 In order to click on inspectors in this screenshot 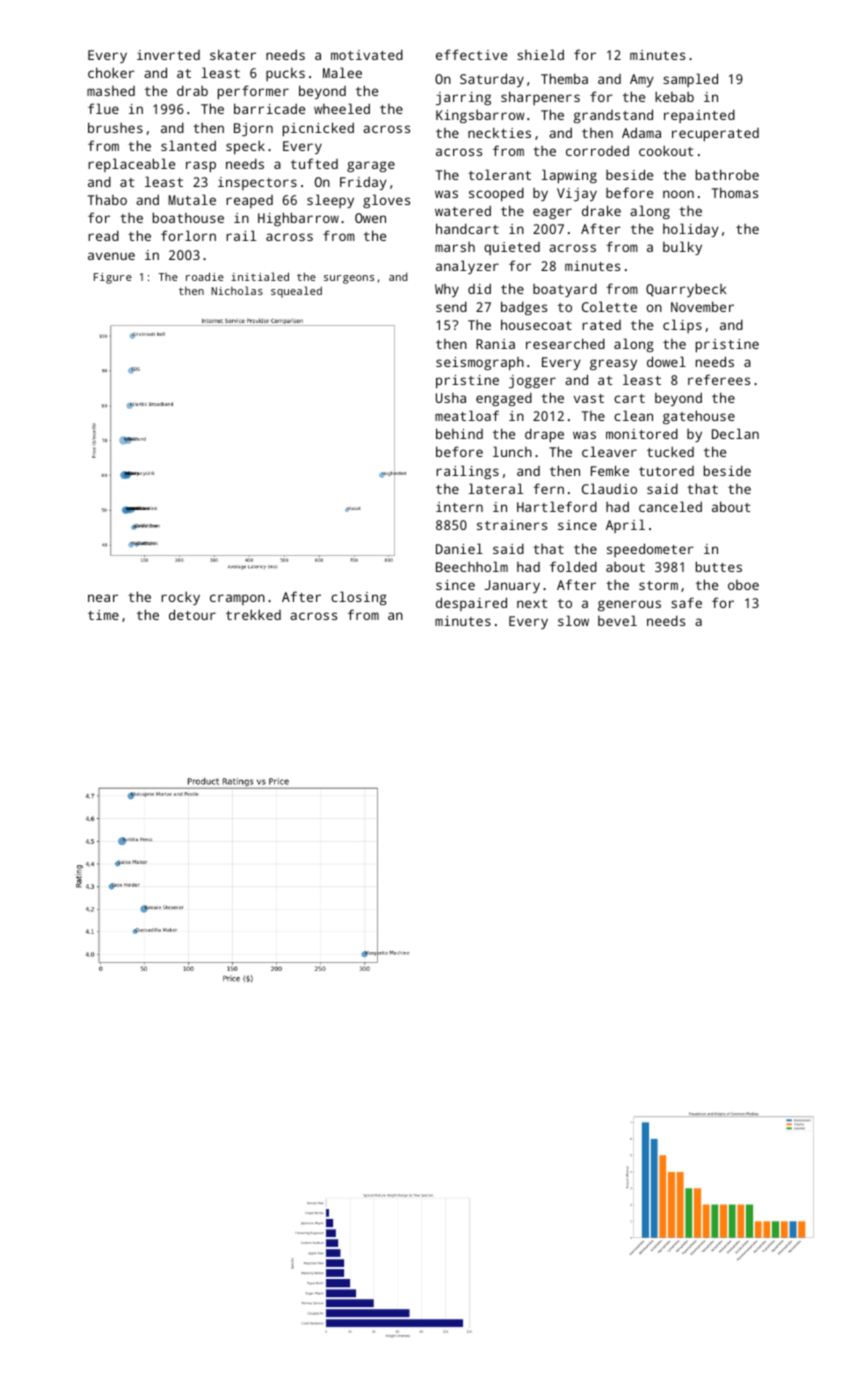, I will do `click(257, 183)`.
